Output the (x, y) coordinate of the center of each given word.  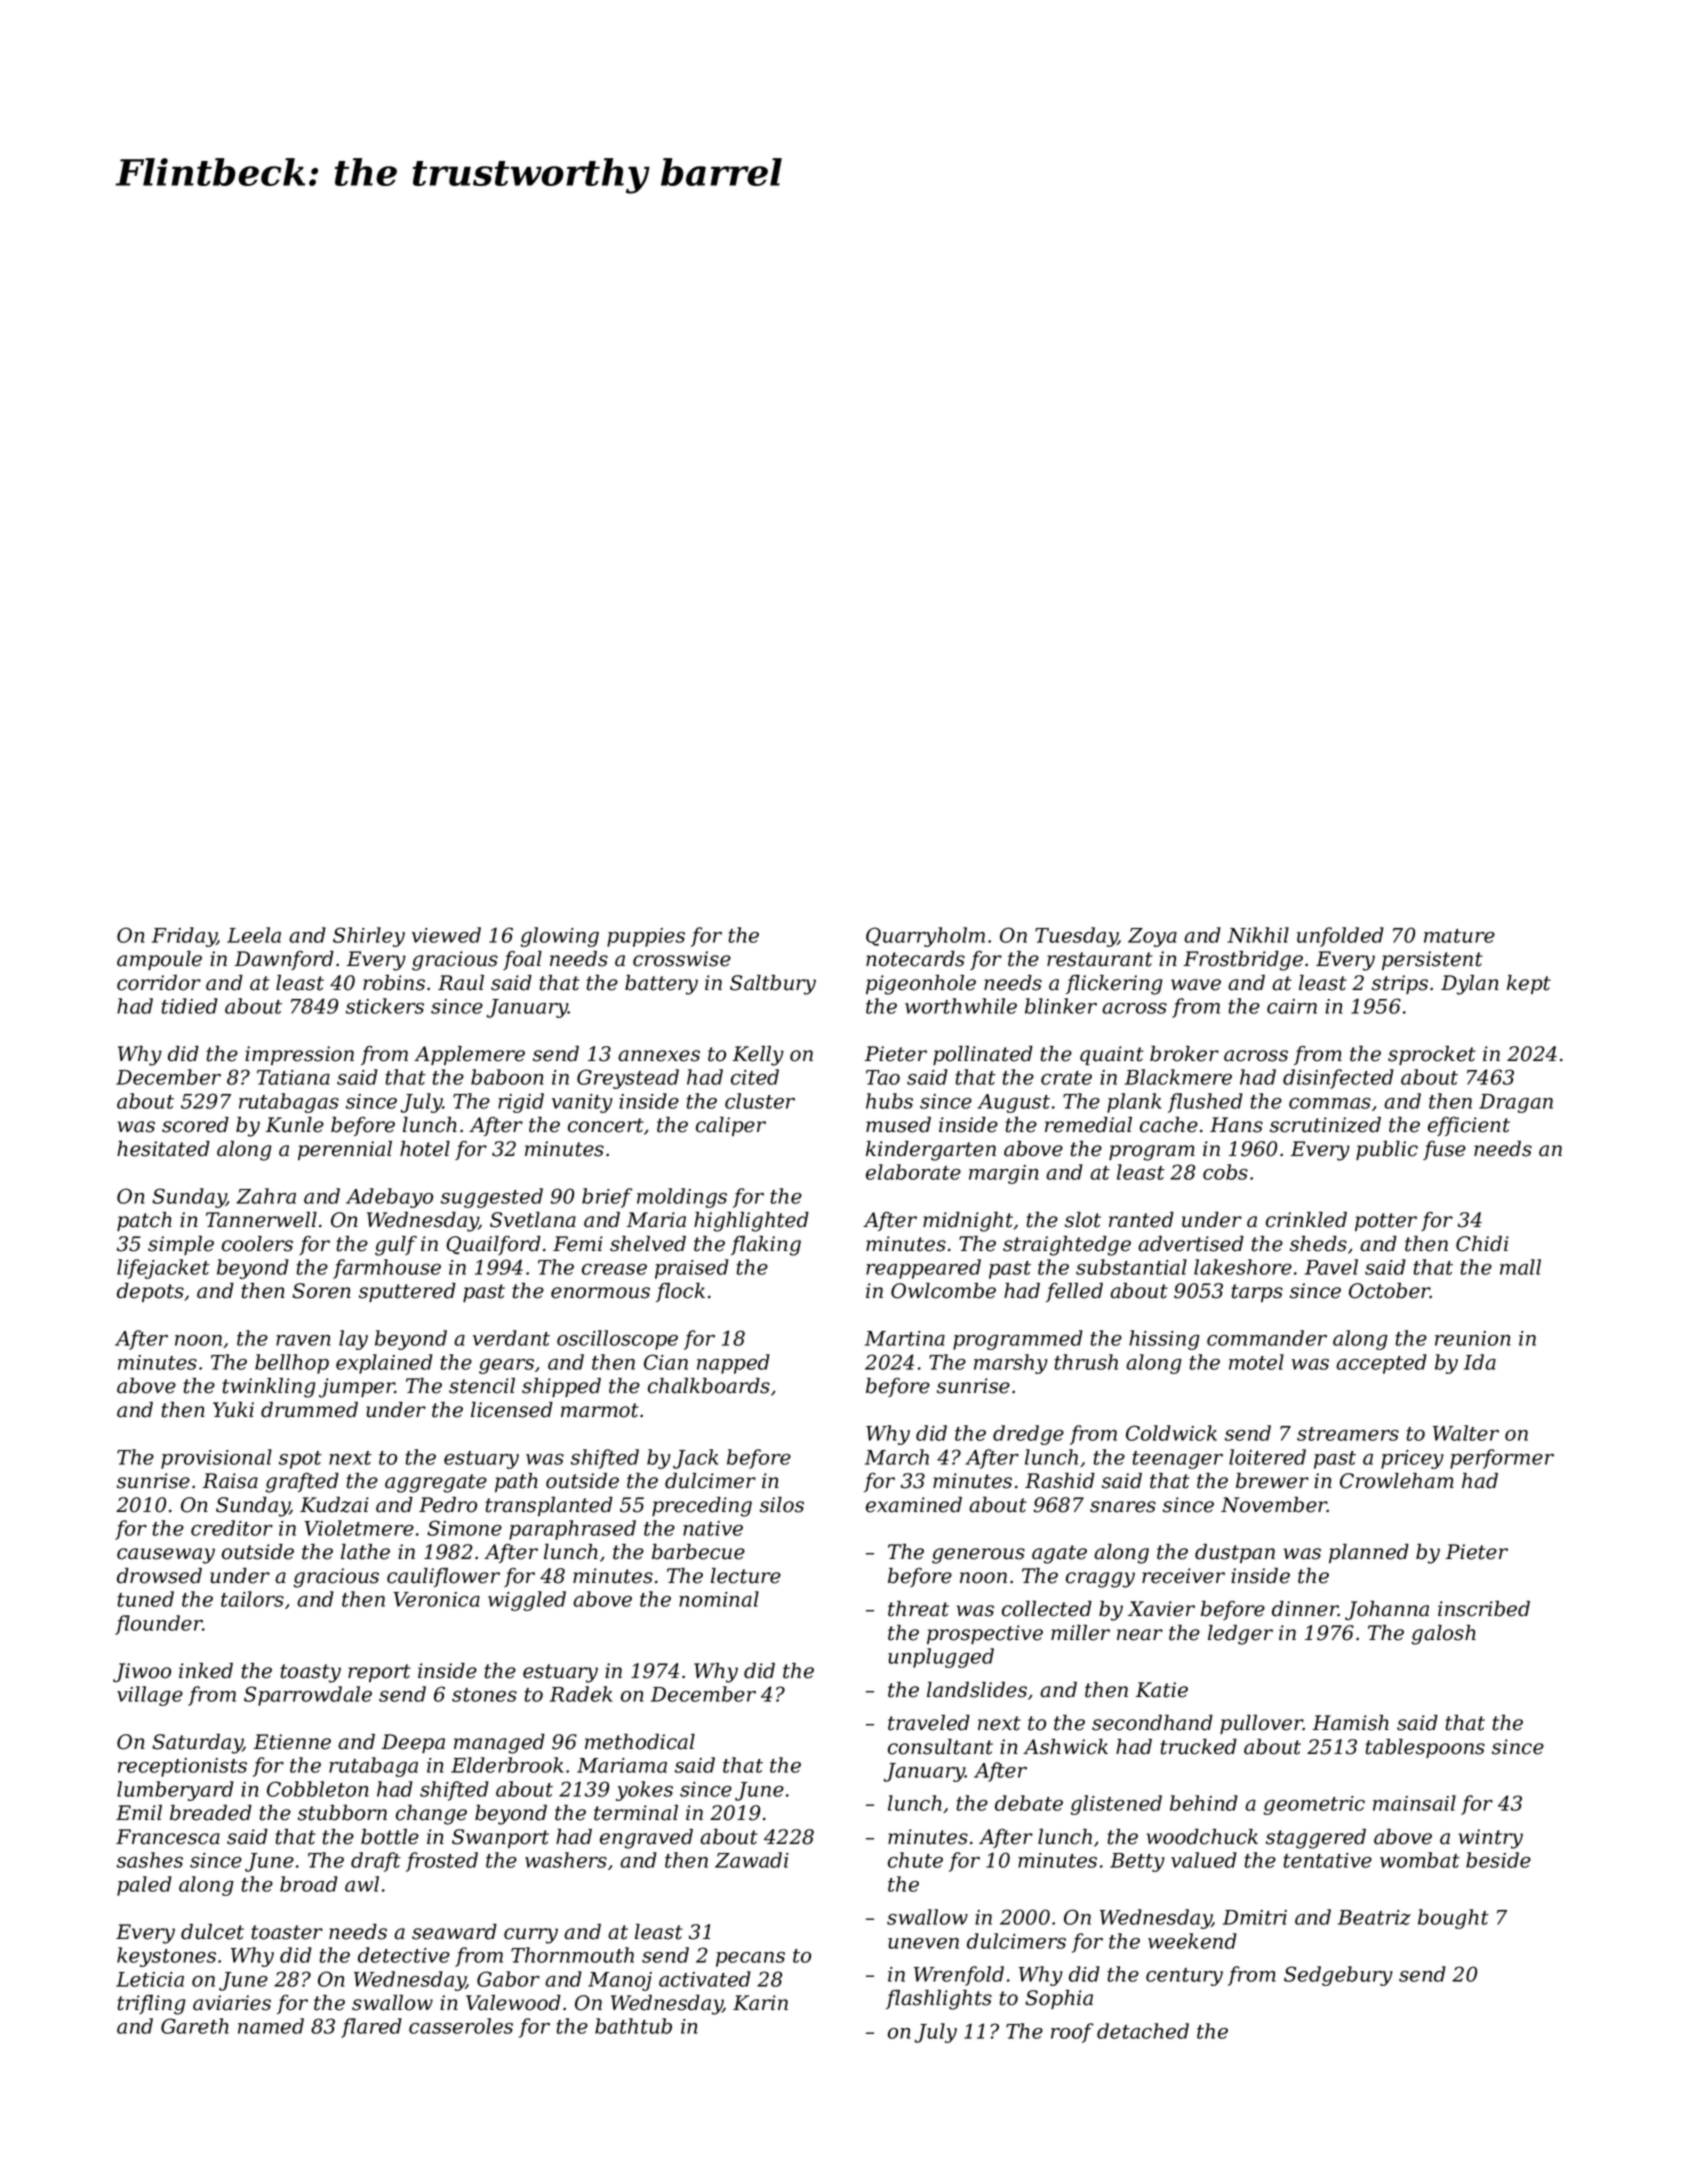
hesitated (163, 1149)
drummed (309, 1410)
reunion (1472, 1338)
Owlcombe (943, 1291)
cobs (1225, 1172)
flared (371, 2028)
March (897, 1457)
